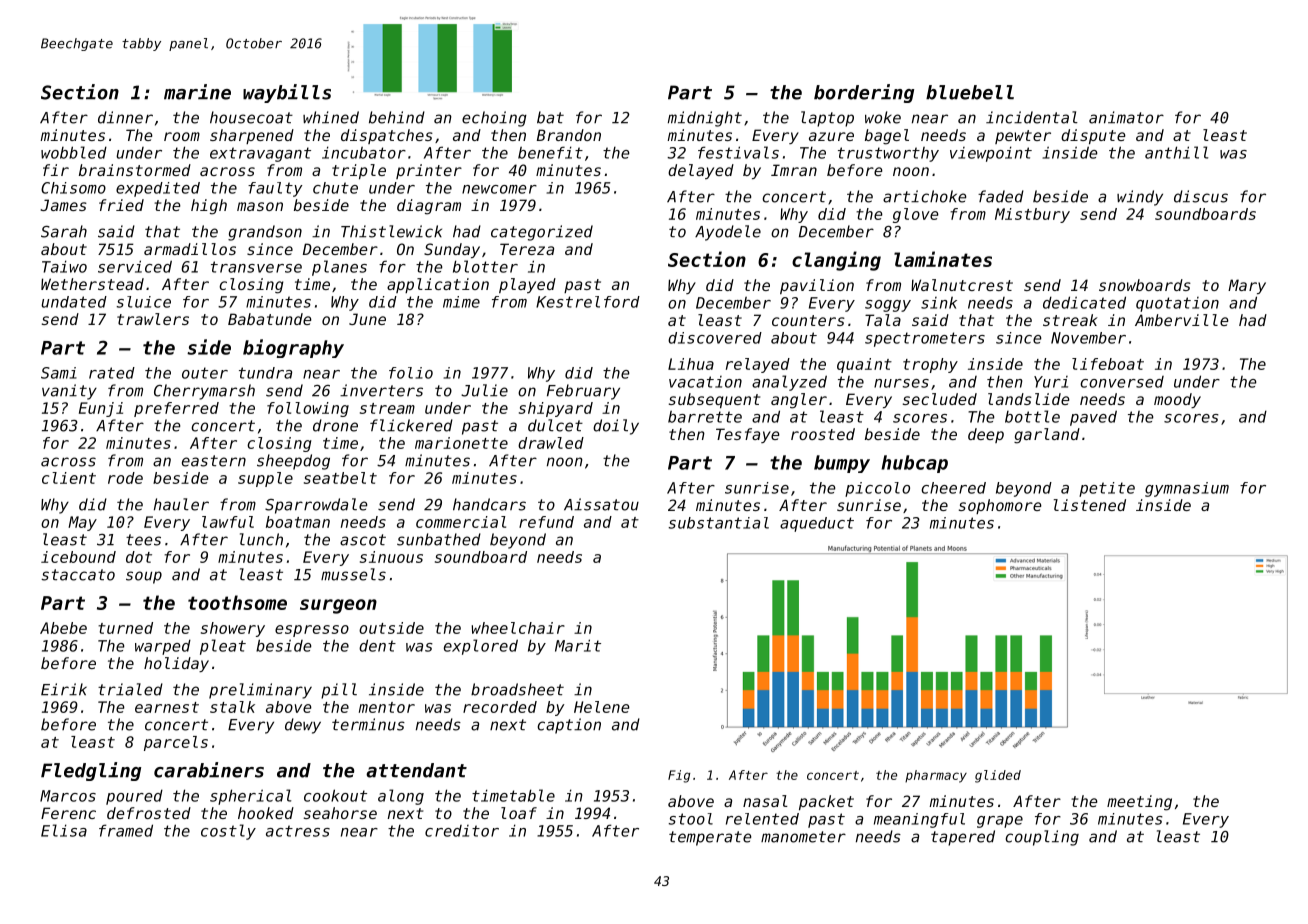 The width and height of the page is (1308, 924). Describe the element at coordinates (1042, 838) in the page. I see `coupling` at that location.
